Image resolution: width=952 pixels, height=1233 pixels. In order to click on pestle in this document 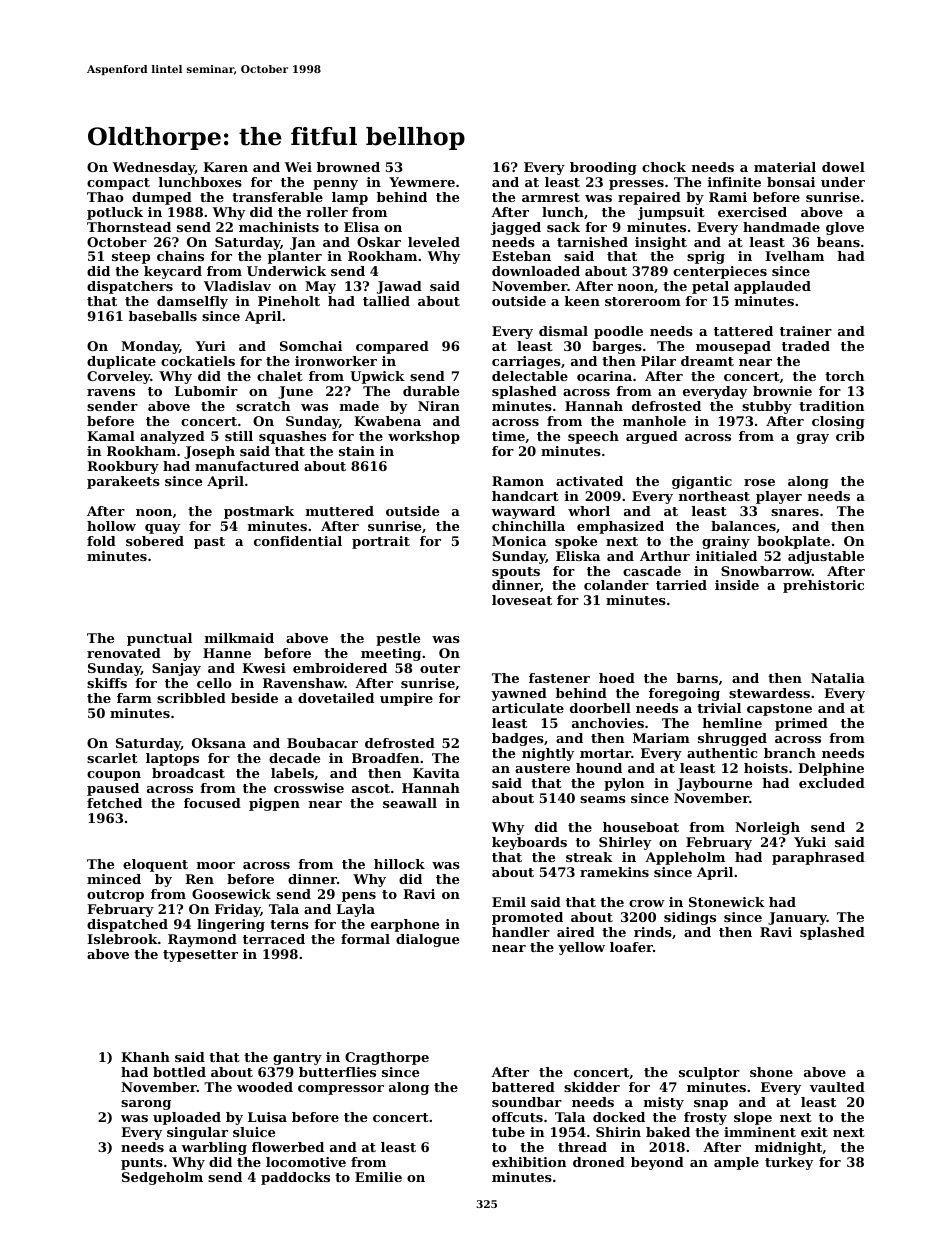, I will do `click(398, 639)`.
